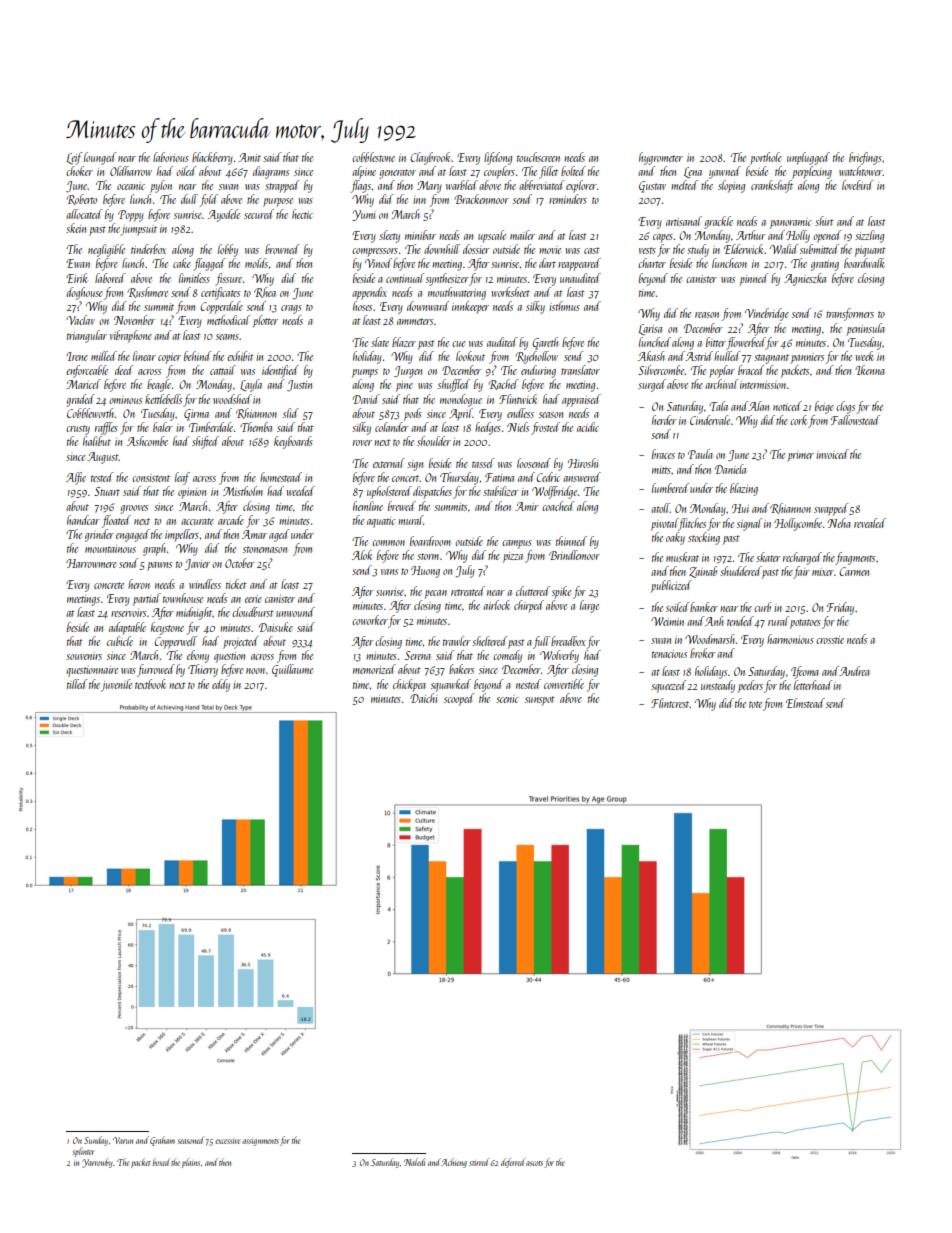 The height and width of the page is (1233, 952). Describe the element at coordinates (123, 1140) in the page. I see `Varun` at that location.
